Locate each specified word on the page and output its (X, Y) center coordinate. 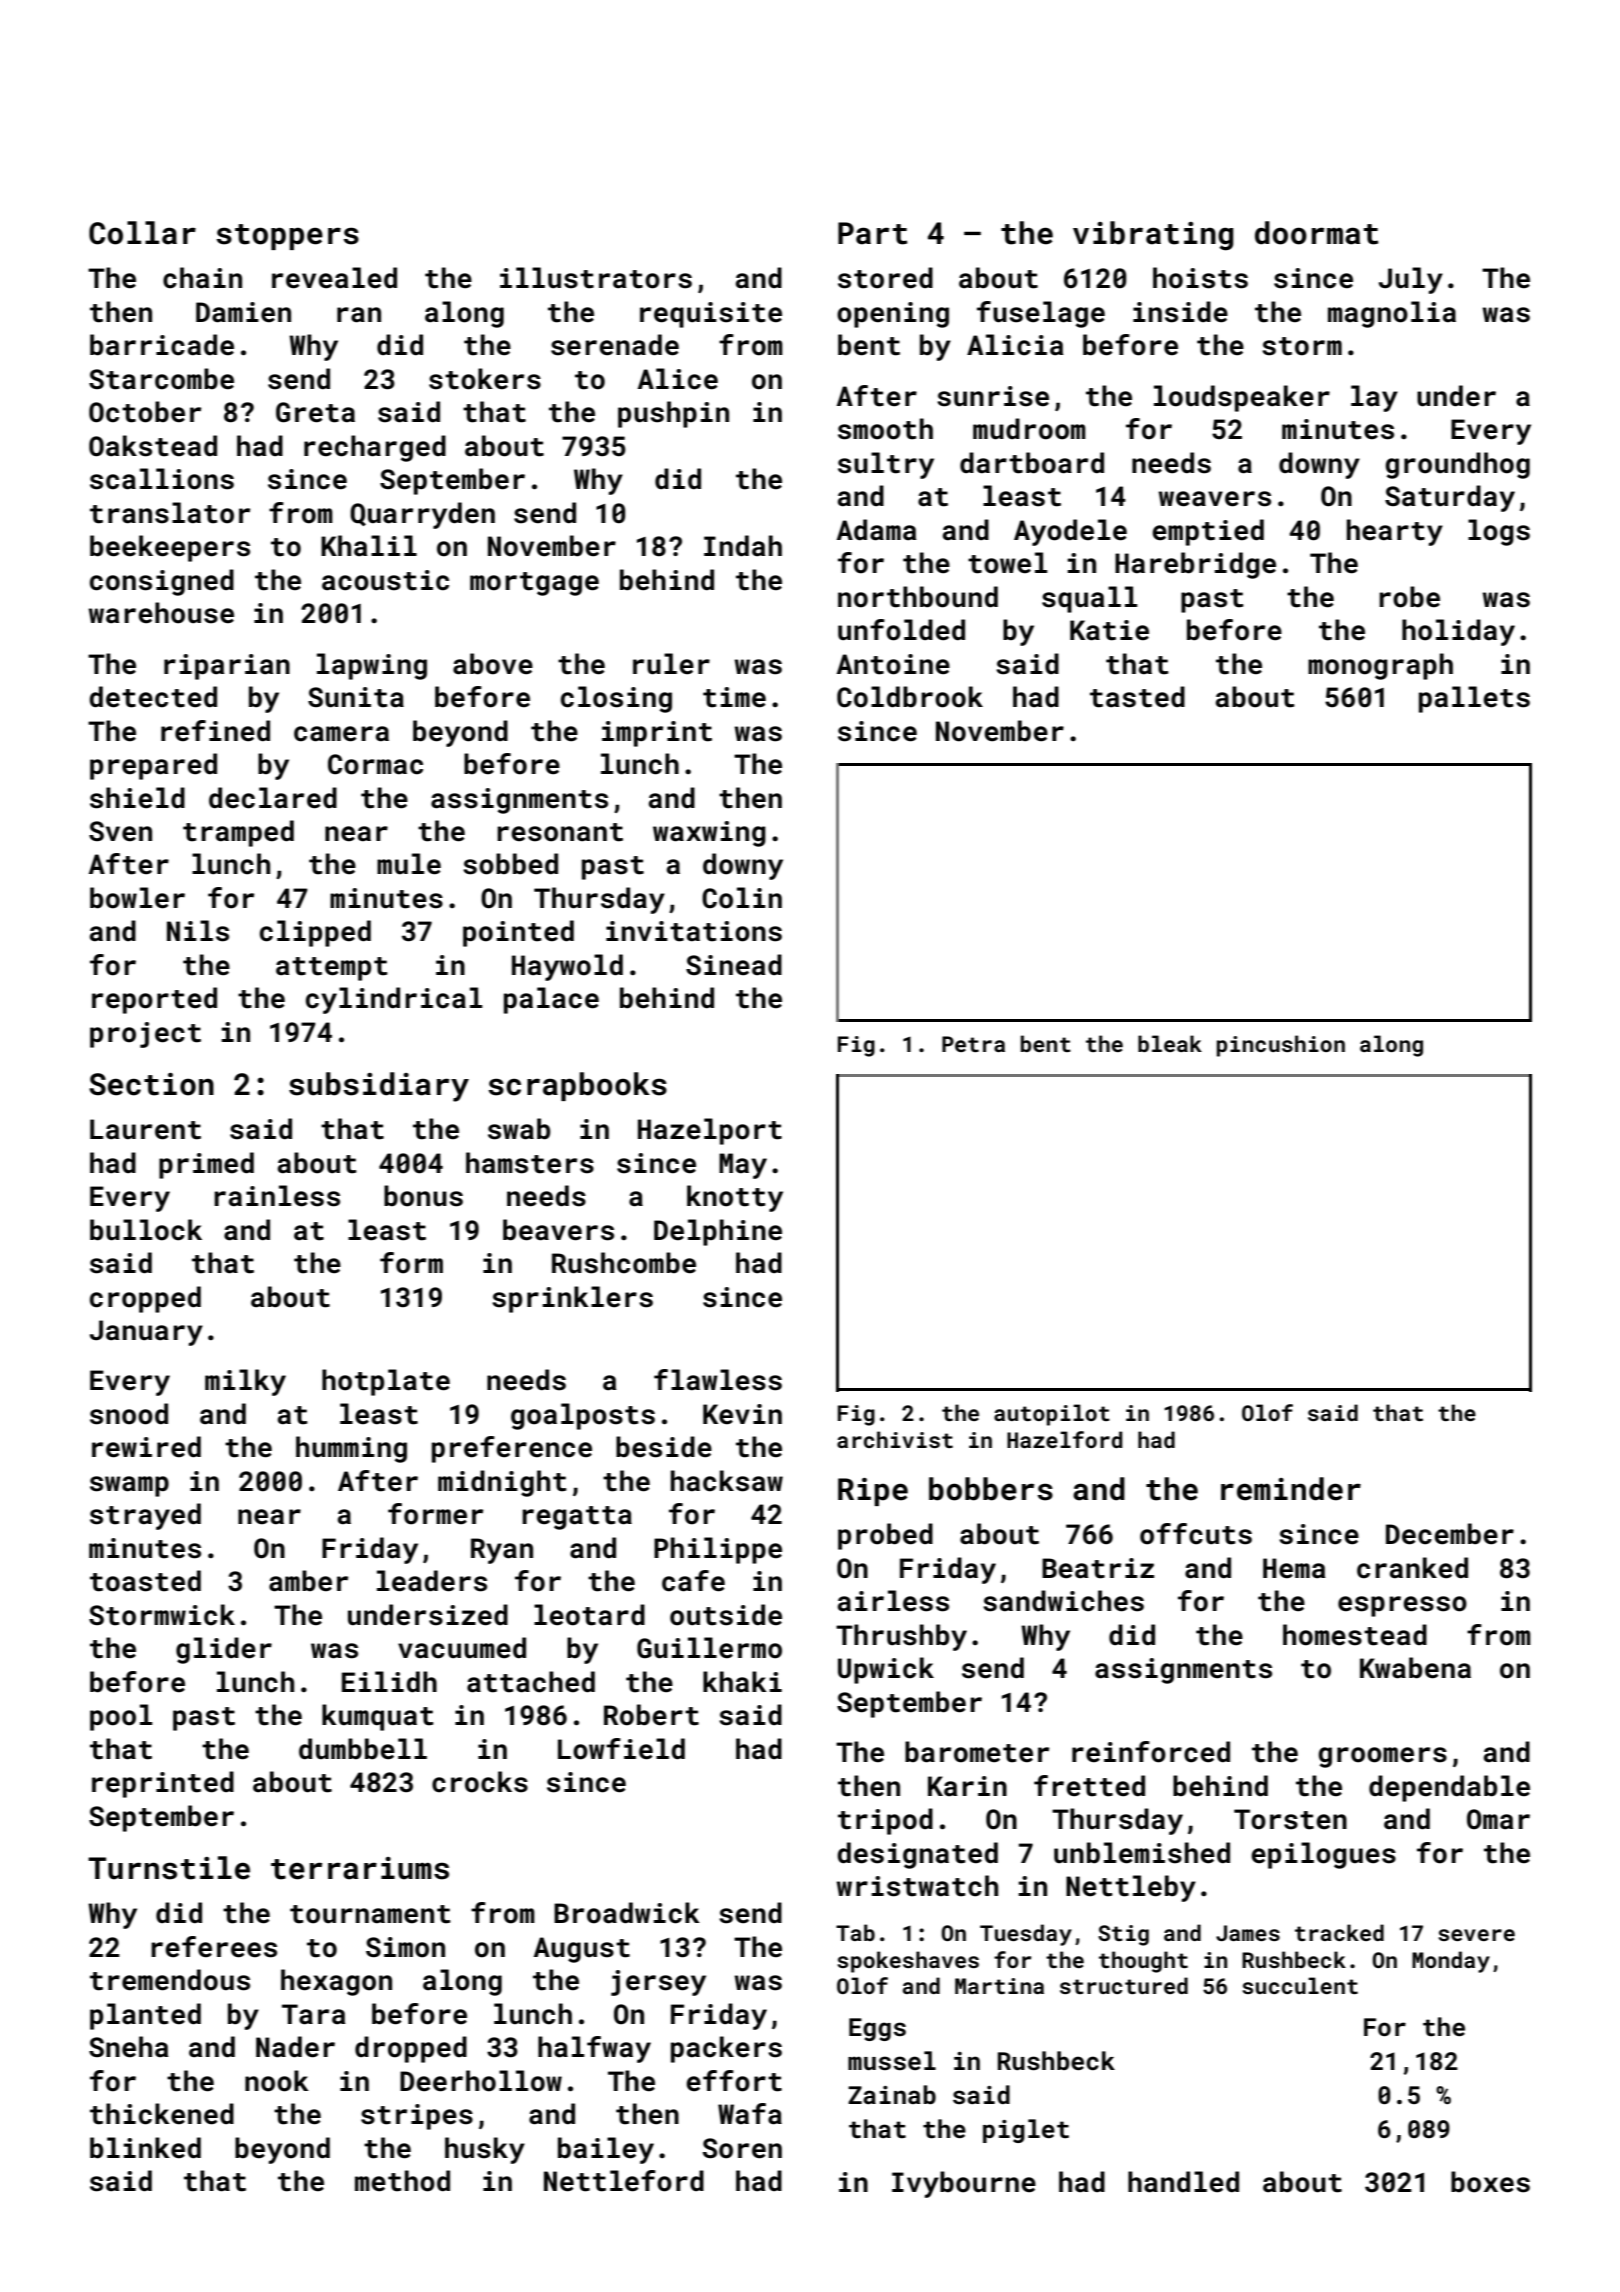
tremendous (170, 1980)
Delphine (718, 1232)
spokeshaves (908, 1962)
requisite (711, 315)
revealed (334, 278)
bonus (423, 1196)
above (493, 664)
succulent (1300, 1985)
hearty (1395, 532)
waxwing (709, 834)
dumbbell (363, 1749)
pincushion (1281, 1046)
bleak (1170, 1043)
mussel (892, 2060)
